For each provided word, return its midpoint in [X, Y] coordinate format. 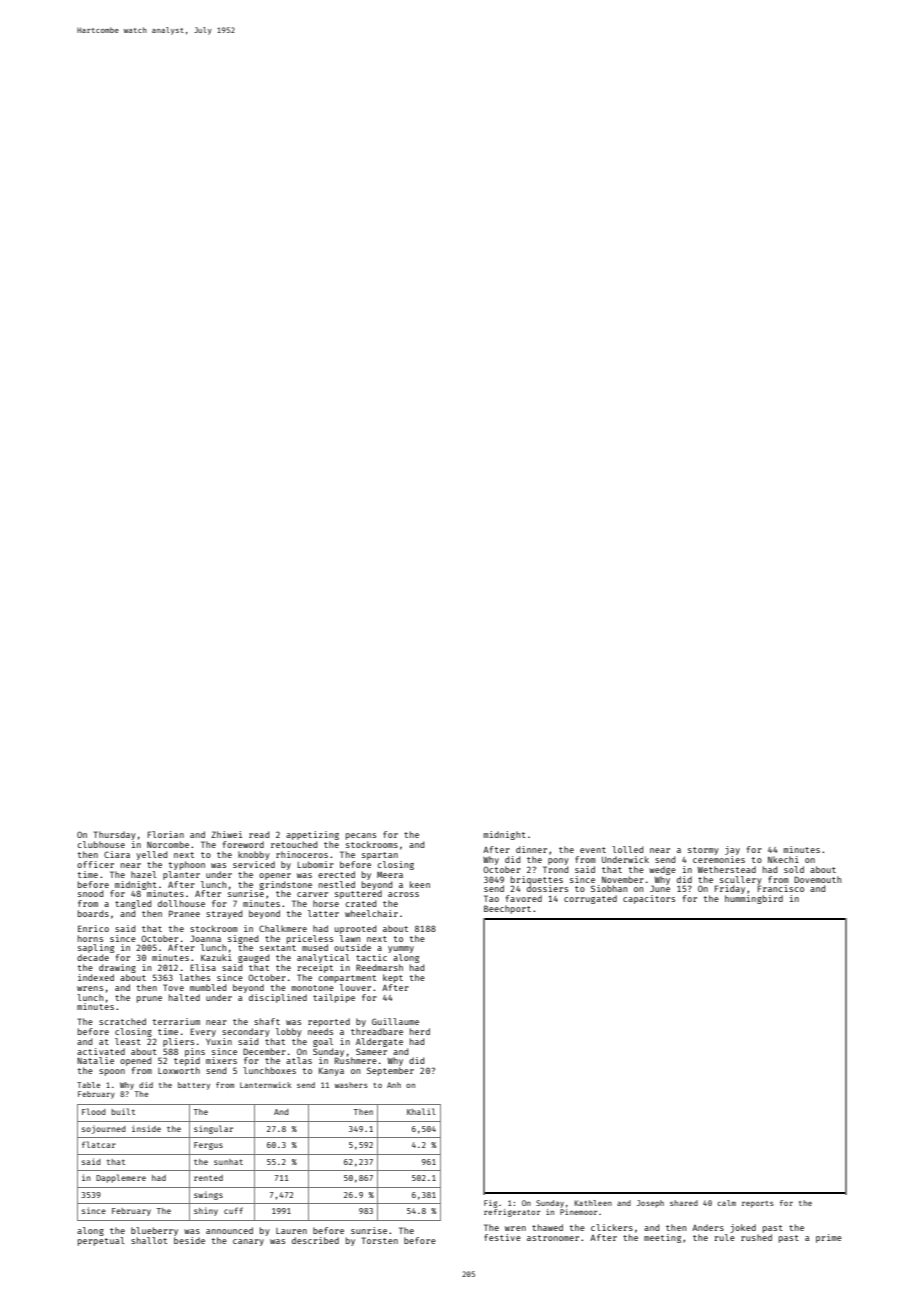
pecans [361, 836]
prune [149, 999]
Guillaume [395, 1021]
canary [248, 1242]
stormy [703, 851]
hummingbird [754, 899]
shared [684, 1203]
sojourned [104, 1129]
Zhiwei [226, 834]
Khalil [421, 1111]
